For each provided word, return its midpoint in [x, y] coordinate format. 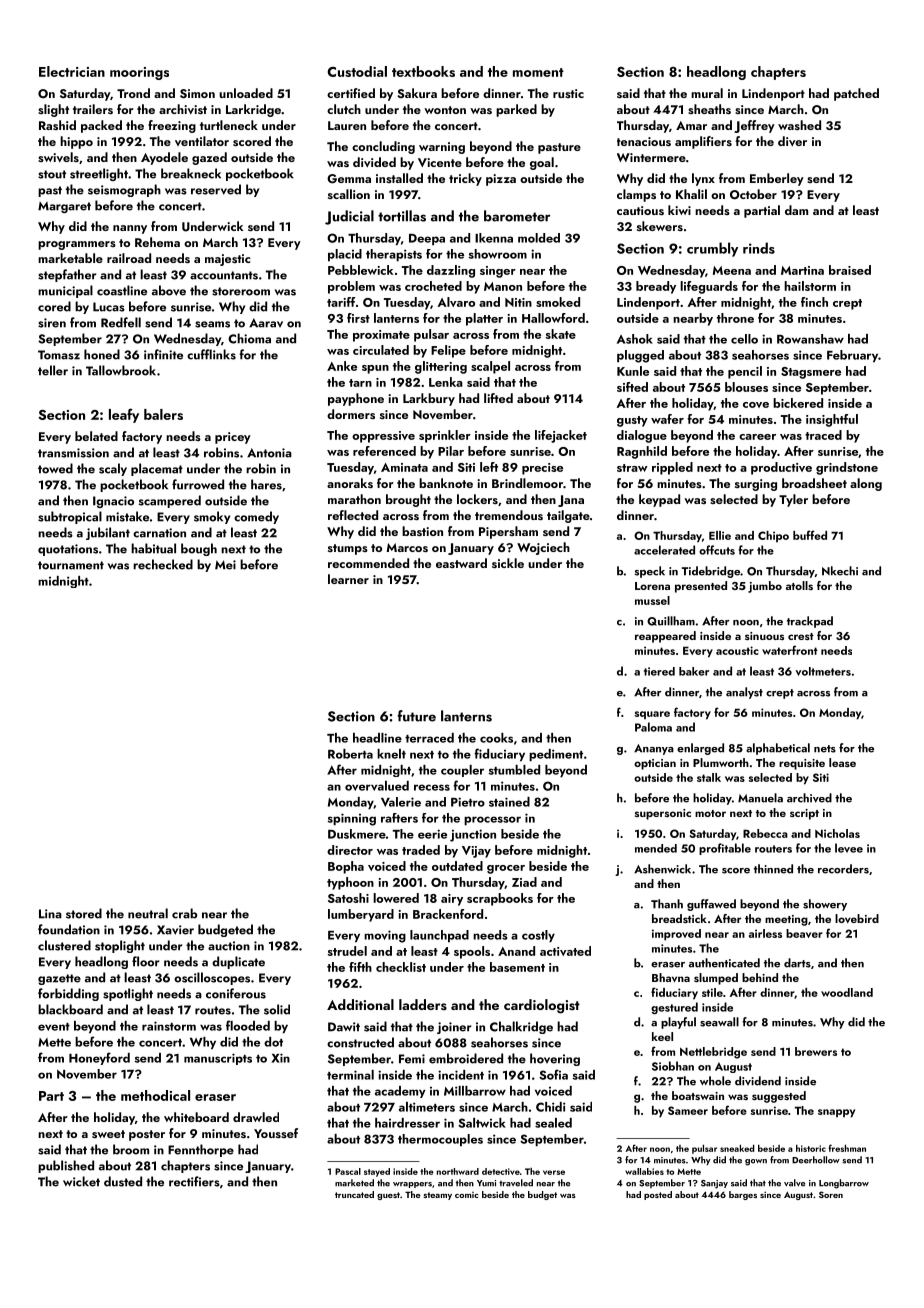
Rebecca [765, 833]
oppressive [383, 437]
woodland [847, 992]
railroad [129, 258]
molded [539, 238]
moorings [139, 73]
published [66, 1166]
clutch [344, 109]
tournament [71, 565]
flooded [248, 1025]
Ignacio [113, 502]
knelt [391, 754]
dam [796, 210]
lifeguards [709, 287]
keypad [659, 500]
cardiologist [542, 1006]
